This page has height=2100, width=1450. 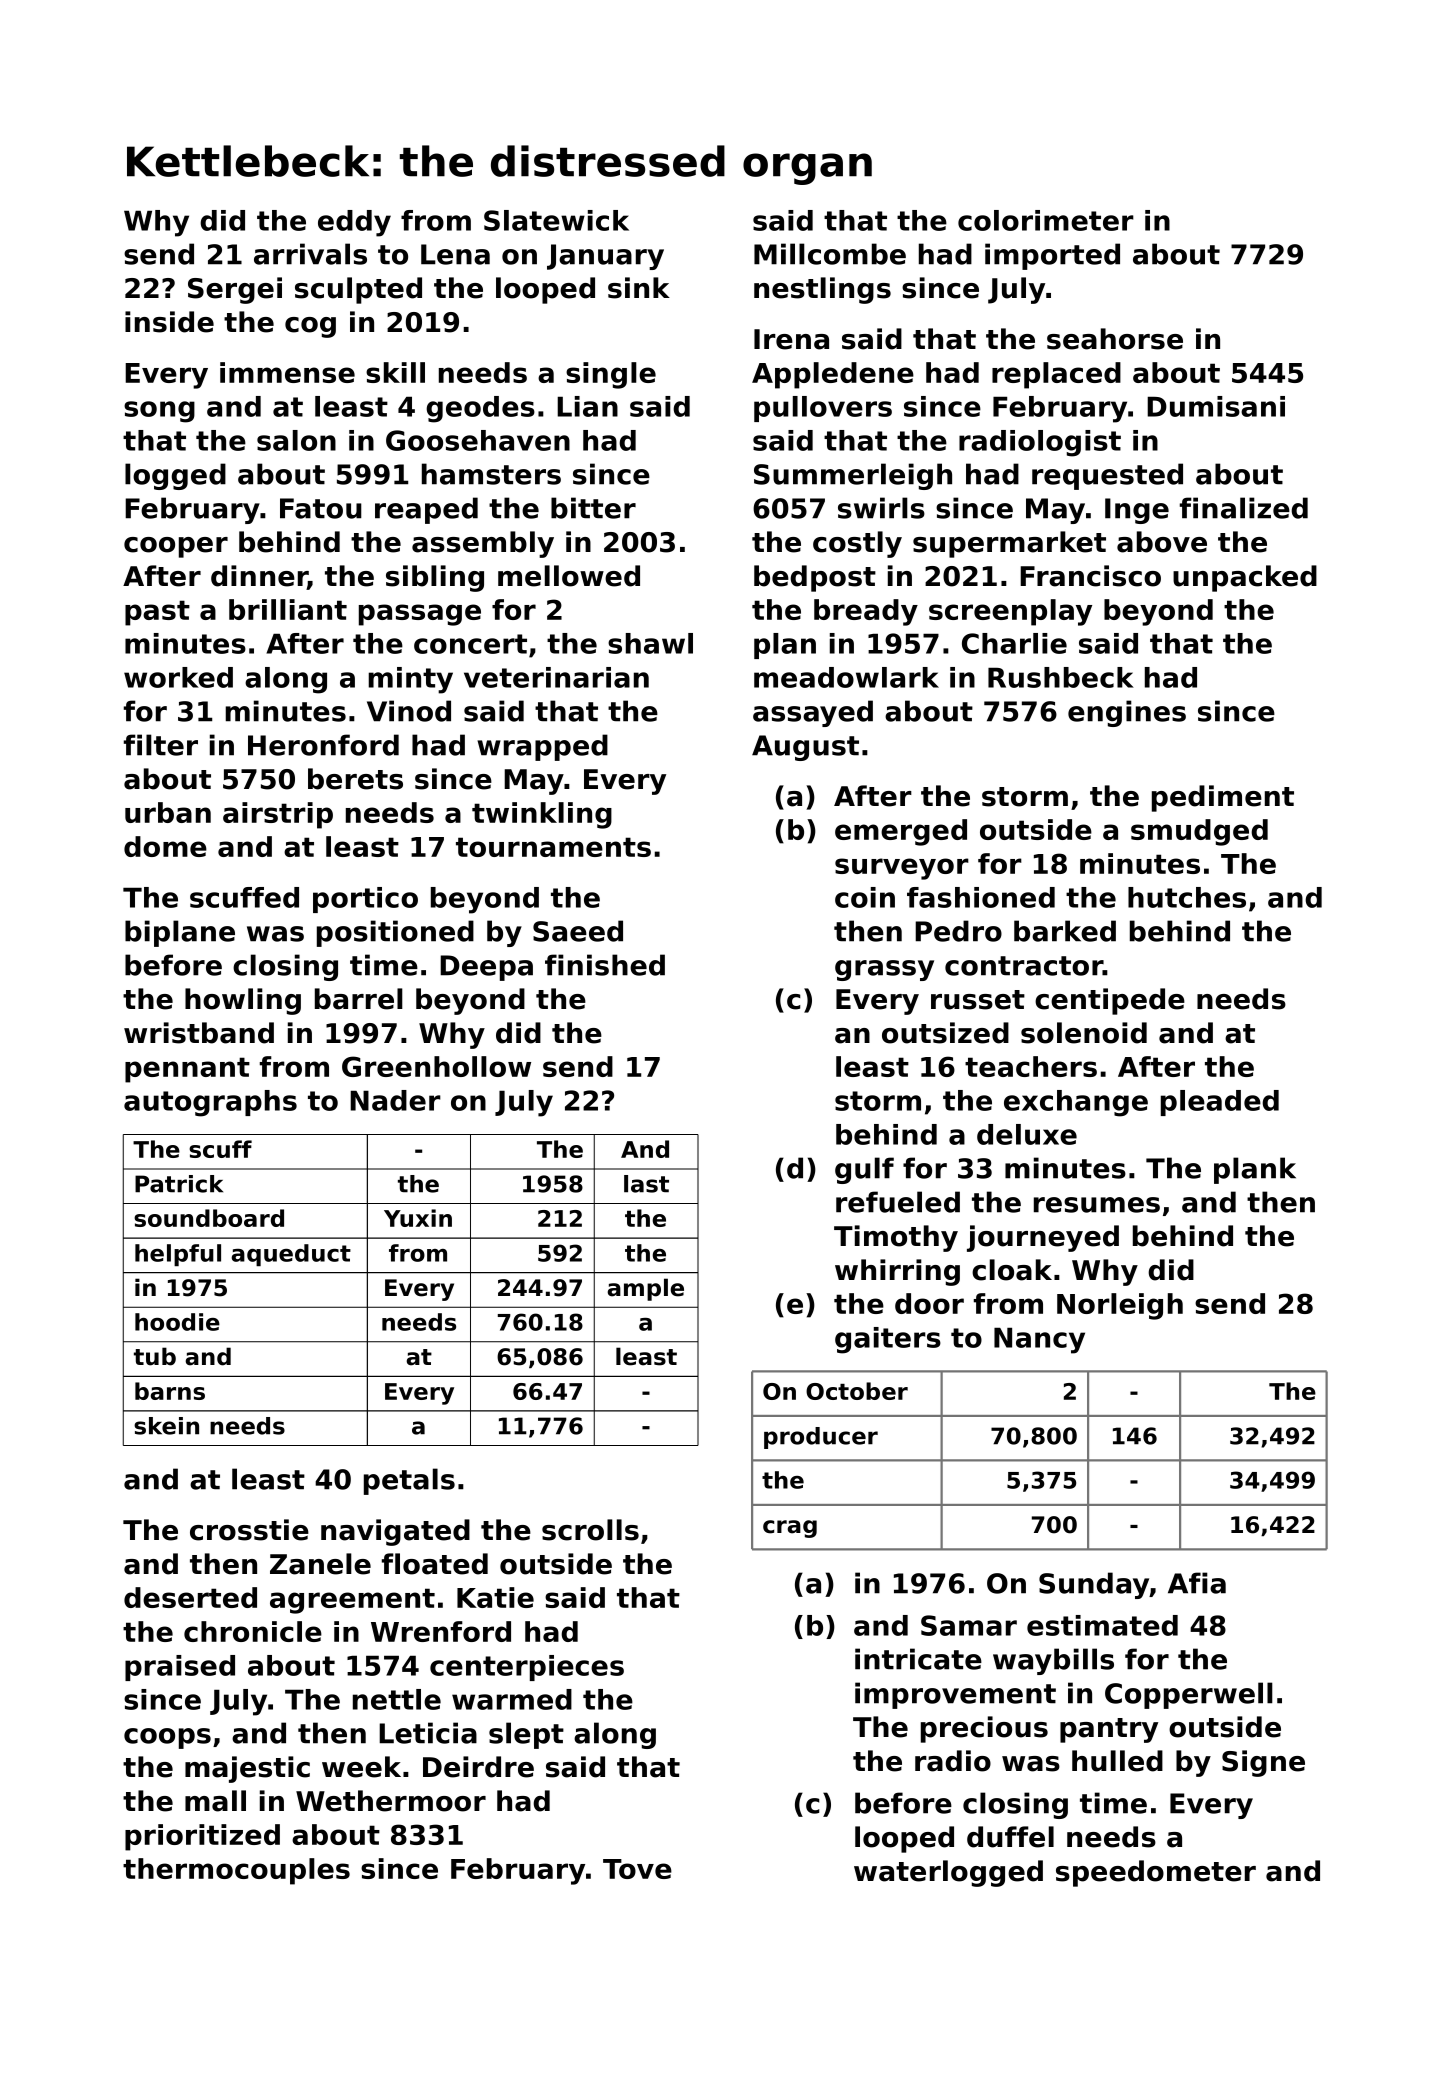 What do you see at coordinates (409, 711) in the page?
I see `Vinod` at bounding box center [409, 711].
